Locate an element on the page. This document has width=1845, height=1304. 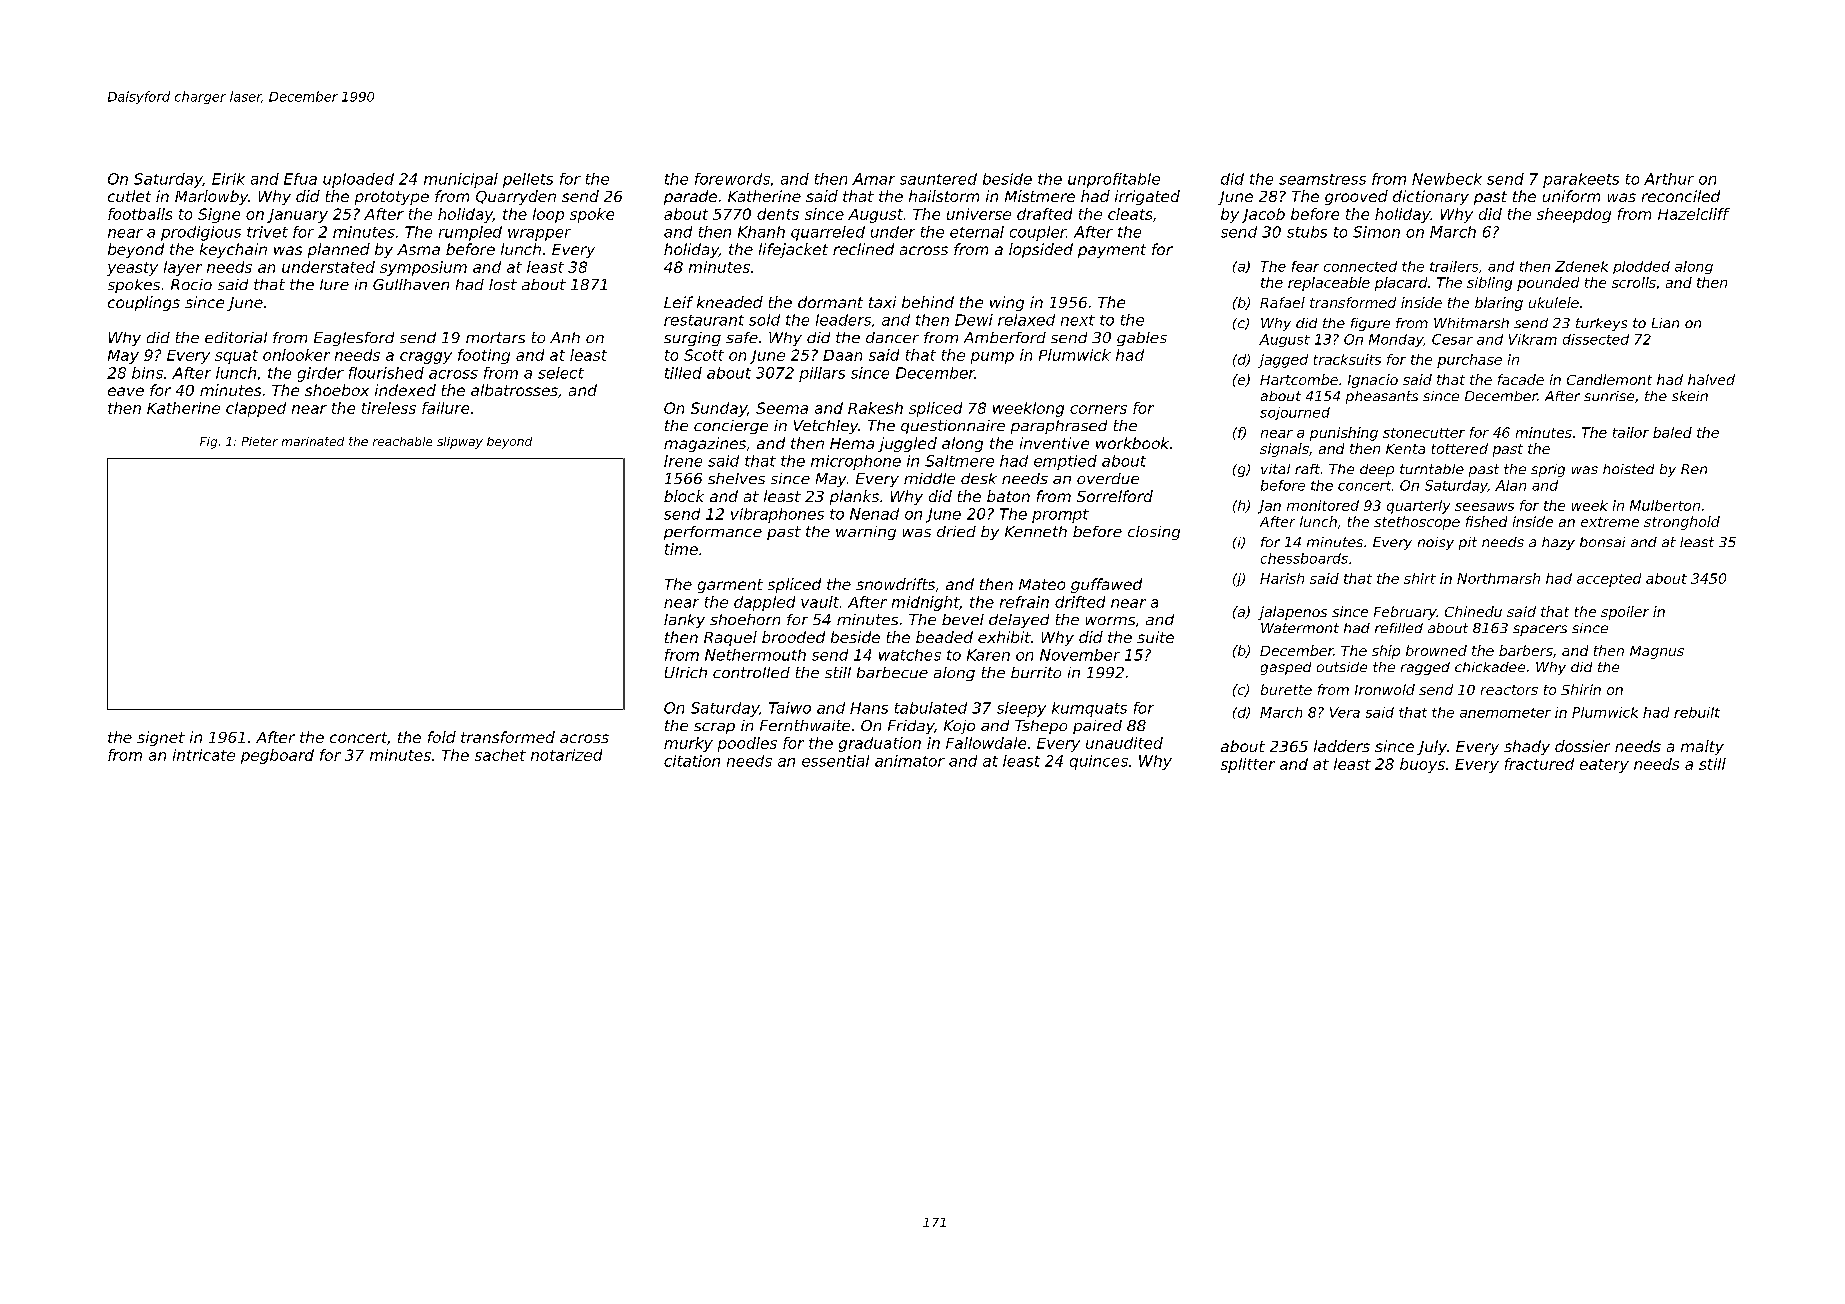
notarized is located at coordinates (566, 755).
